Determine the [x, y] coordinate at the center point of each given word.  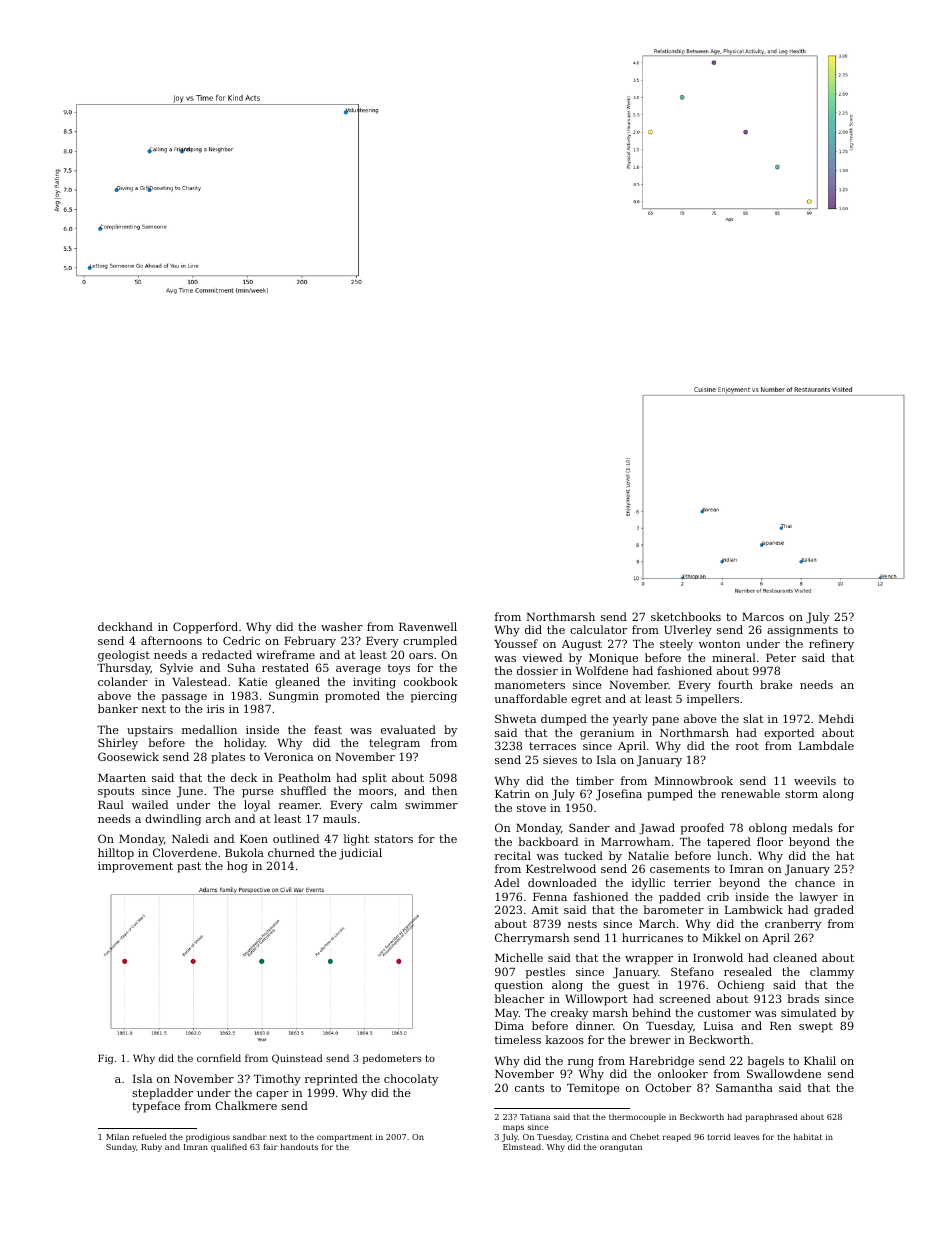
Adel [507, 882]
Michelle [519, 957]
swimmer [431, 805]
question [519, 986]
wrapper [649, 960]
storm [801, 794]
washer [342, 626]
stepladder [162, 1094]
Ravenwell [428, 626]
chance [815, 882]
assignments [802, 631]
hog [237, 867]
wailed [150, 804]
